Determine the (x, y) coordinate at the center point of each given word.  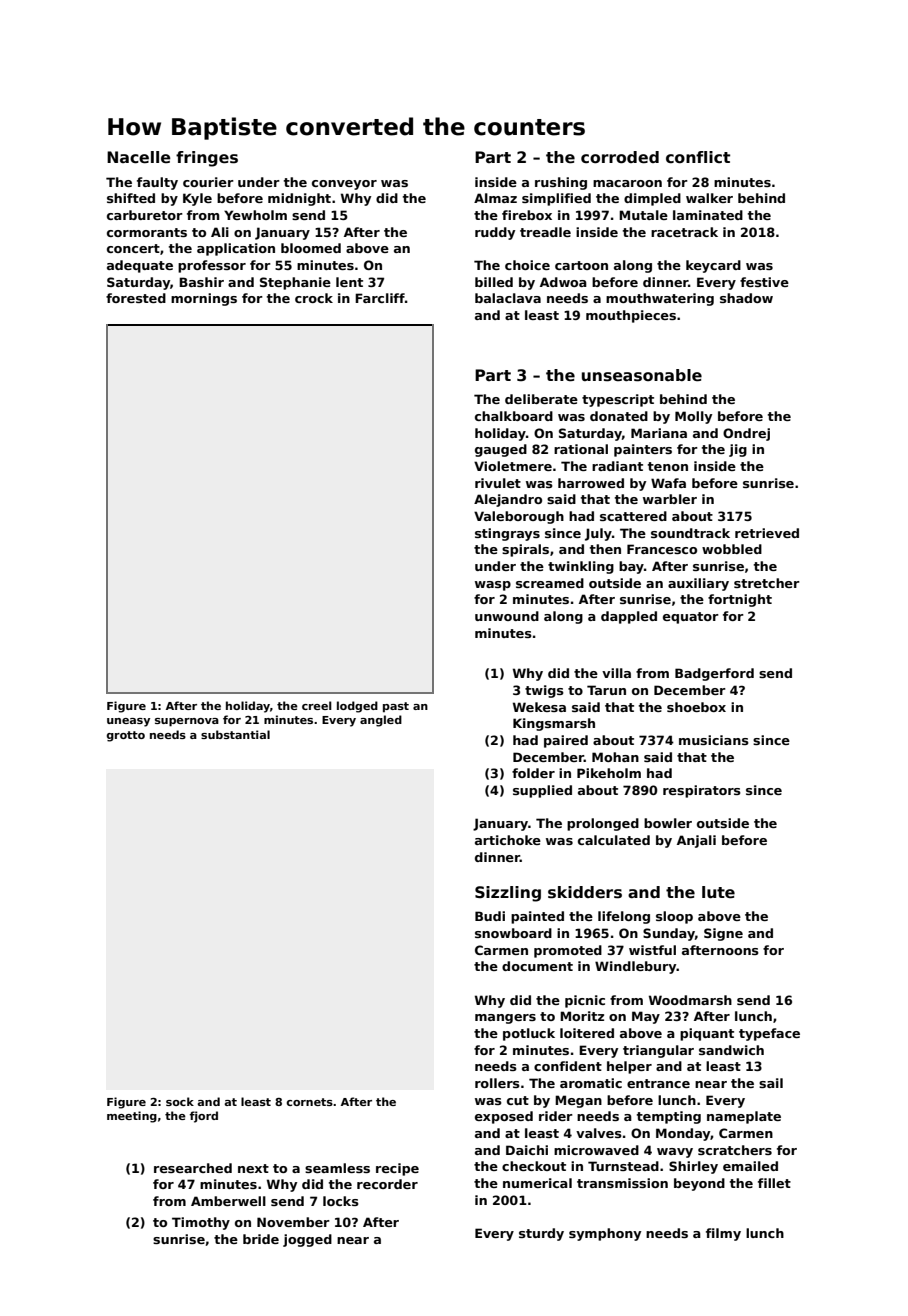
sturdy (541, 1234)
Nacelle (139, 157)
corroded (620, 157)
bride (261, 1239)
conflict (698, 157)
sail (771, 1083)
